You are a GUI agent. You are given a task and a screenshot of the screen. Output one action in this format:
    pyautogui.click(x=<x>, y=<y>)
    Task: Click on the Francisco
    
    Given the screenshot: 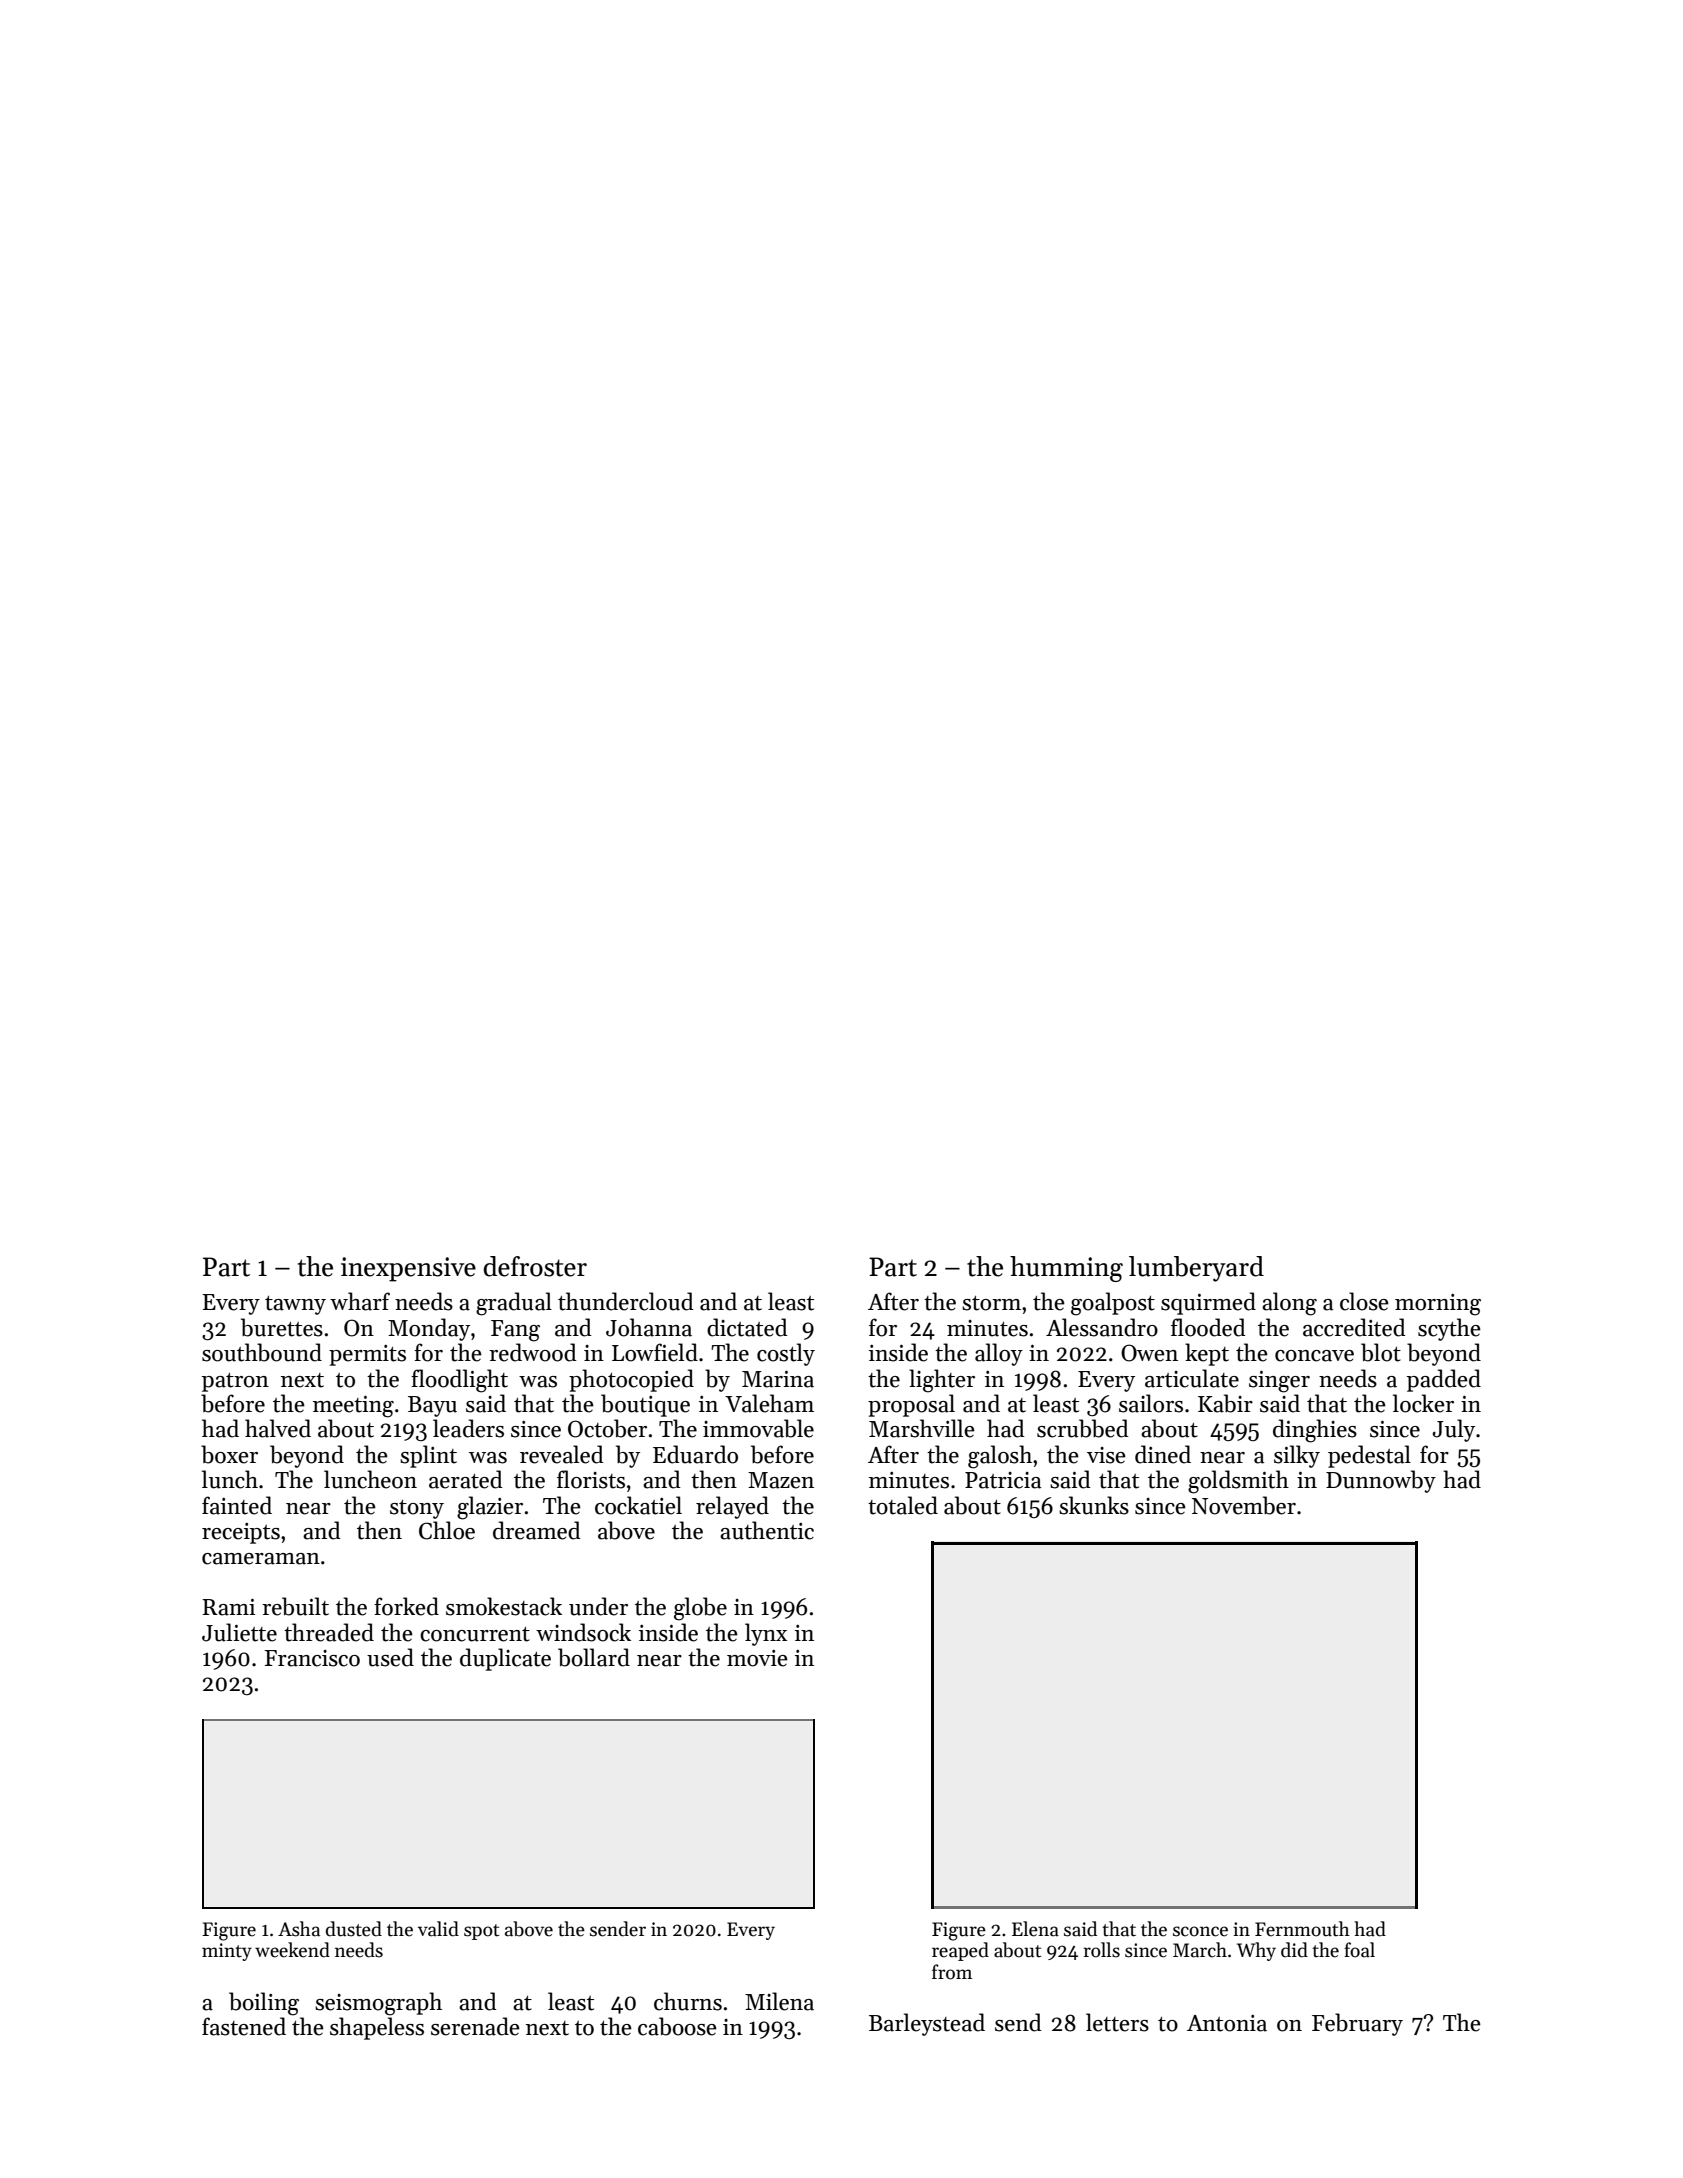 What is the action you would take?
    pyautogui.click(x=312, y=1658)
